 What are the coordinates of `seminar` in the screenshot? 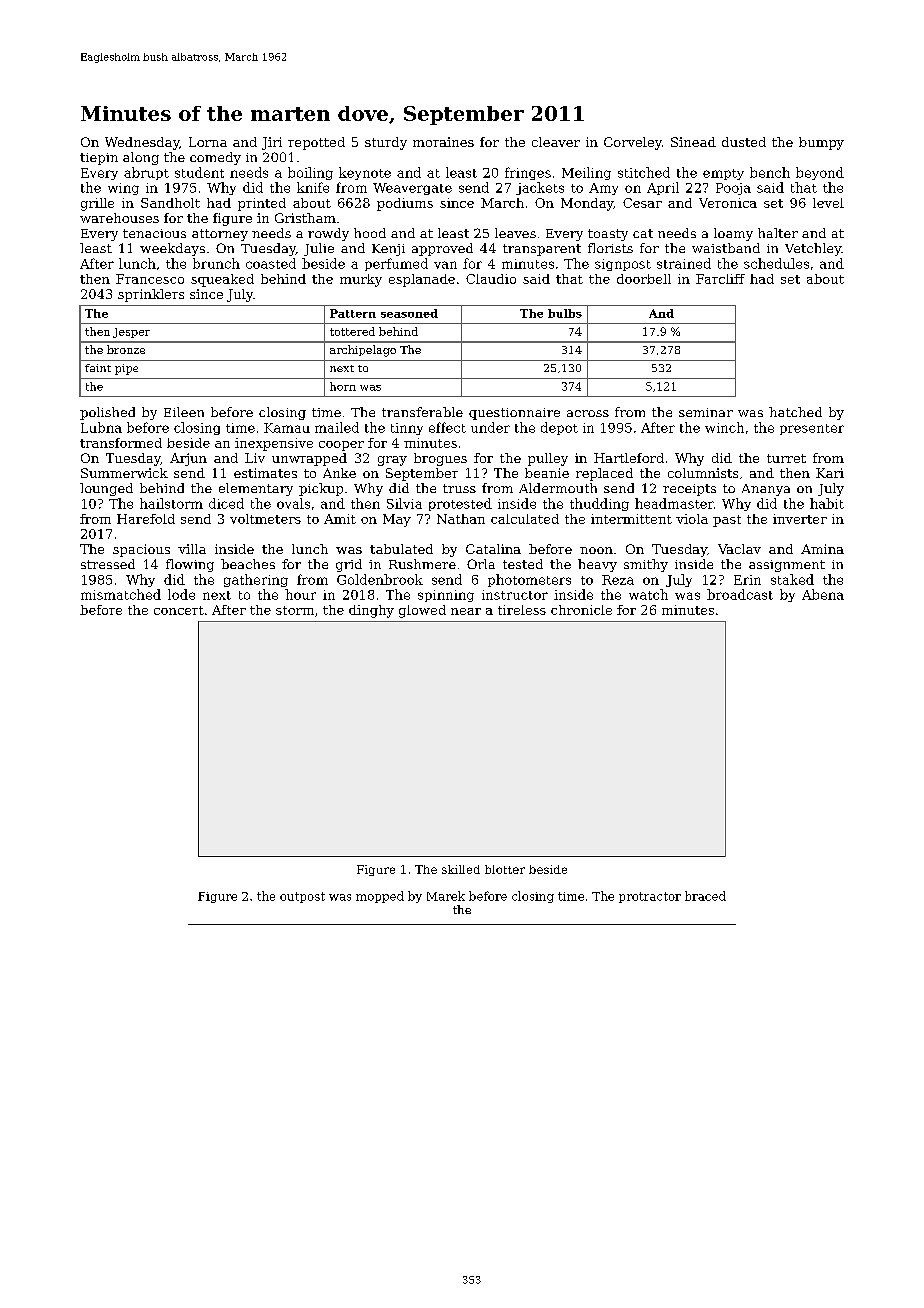 It's located at (706, 412).
